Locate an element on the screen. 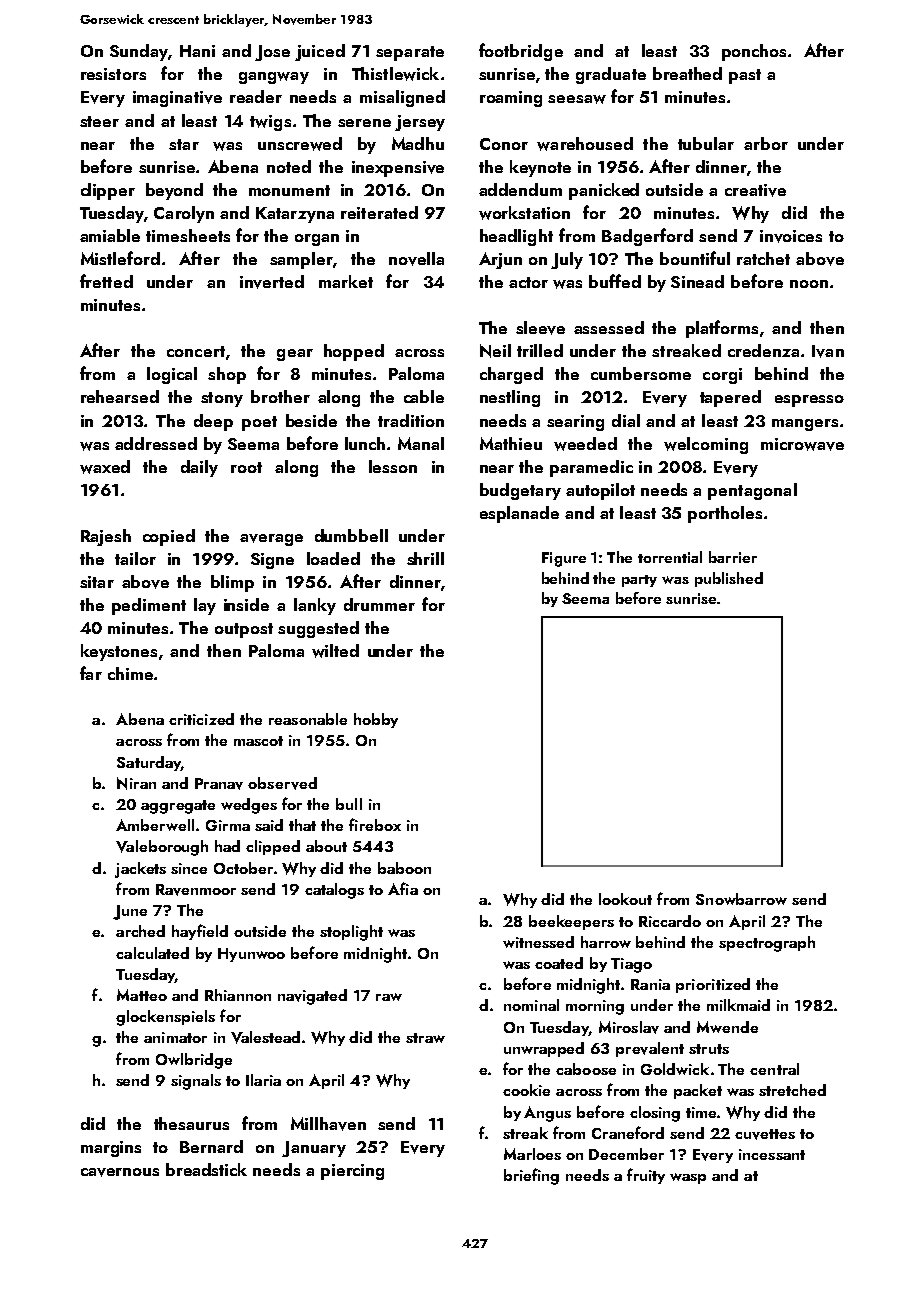 The image size is (924, 1308). daily is located at coordinates (199, 468).
